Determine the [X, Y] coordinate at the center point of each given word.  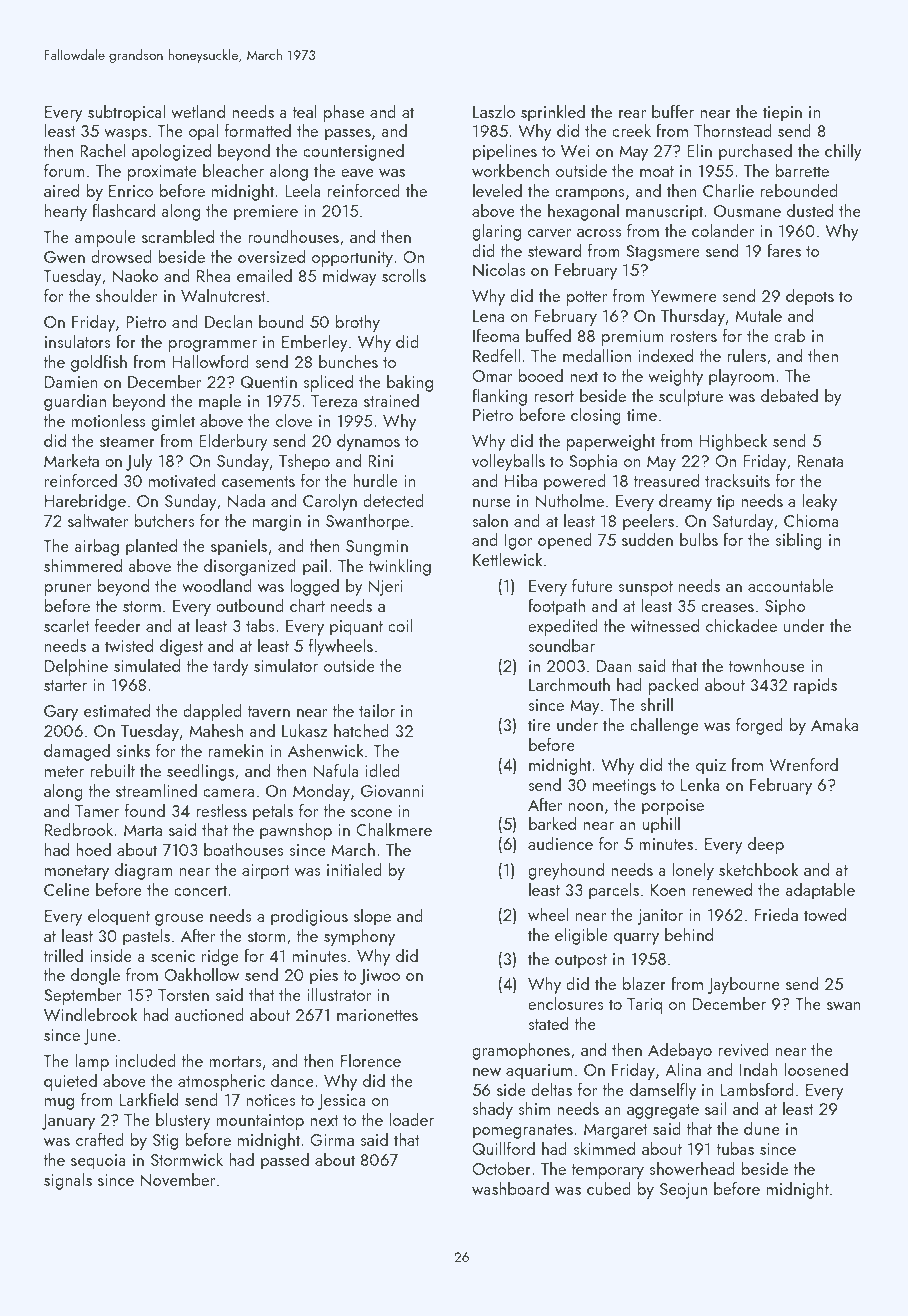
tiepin [782, 114]
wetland [198, 111]
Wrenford [803, 764]
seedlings [200, 772]
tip [726, 503]
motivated [182, 480]
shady [492, 1110]
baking [410, 383]
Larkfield [149, 1099]
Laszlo [494, 111]
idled [382, 770]
